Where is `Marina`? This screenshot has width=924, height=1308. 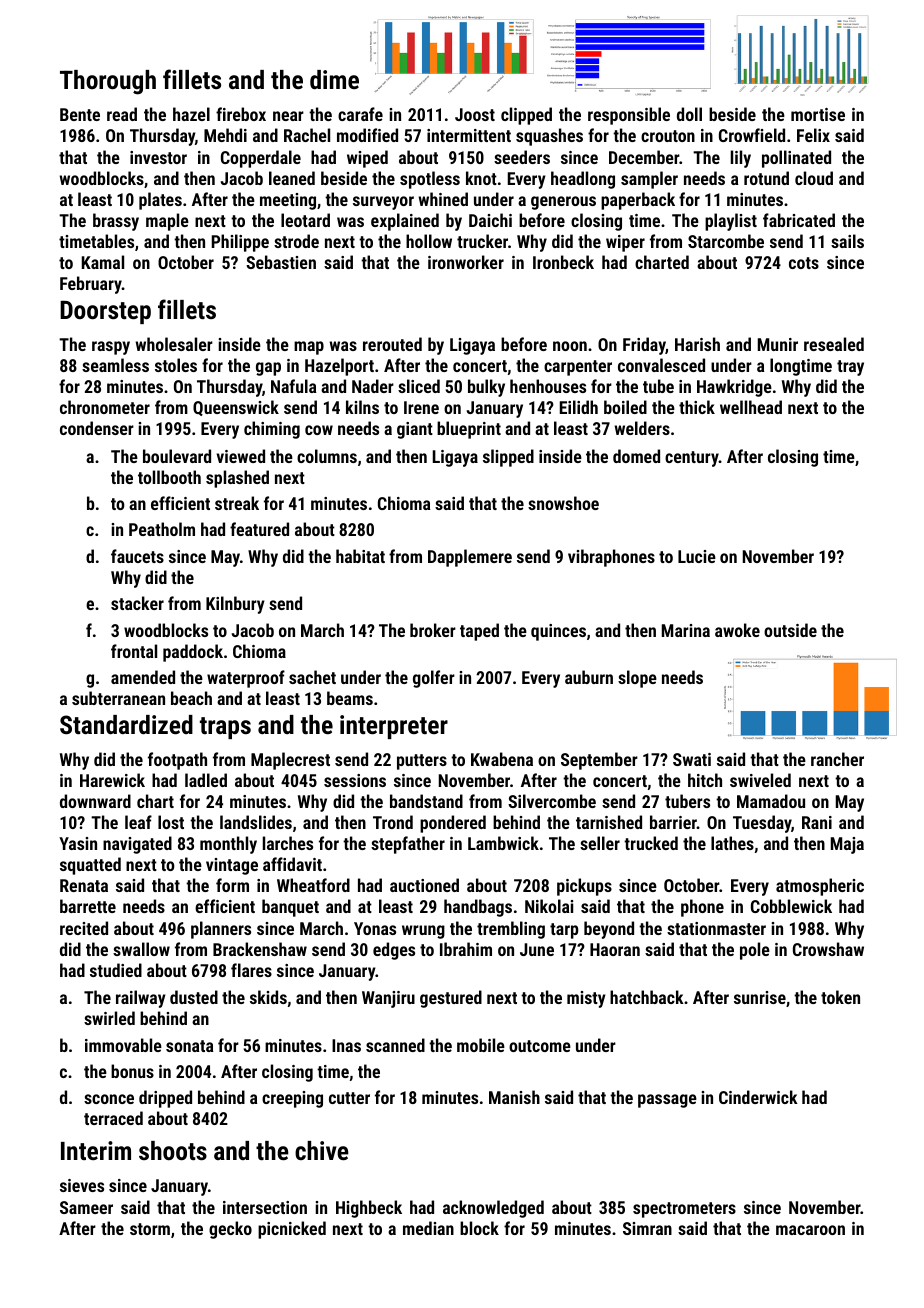
Marina is located at coordinates (686, 630).
